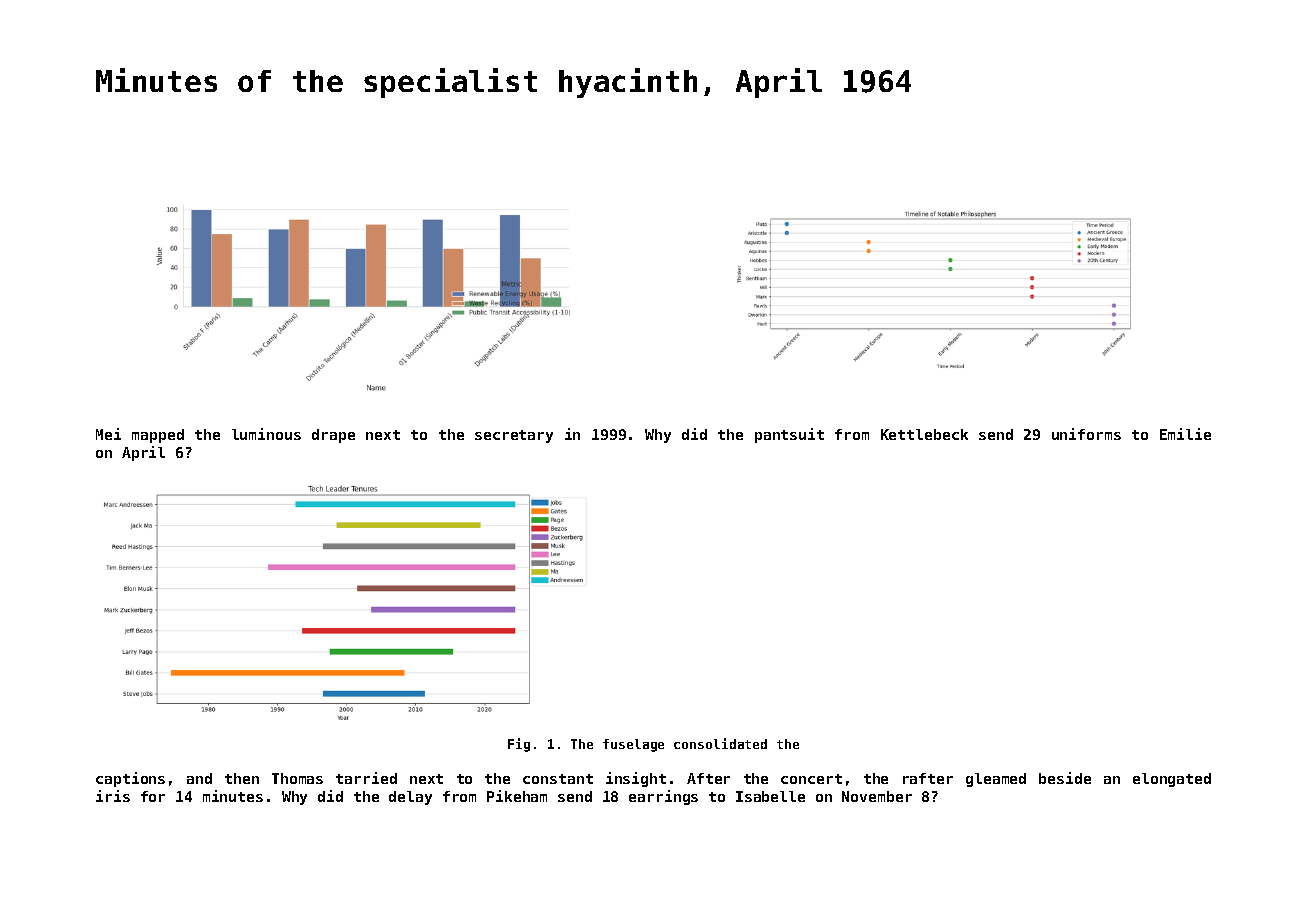  I want to click on luminous, so click(266, 434).
